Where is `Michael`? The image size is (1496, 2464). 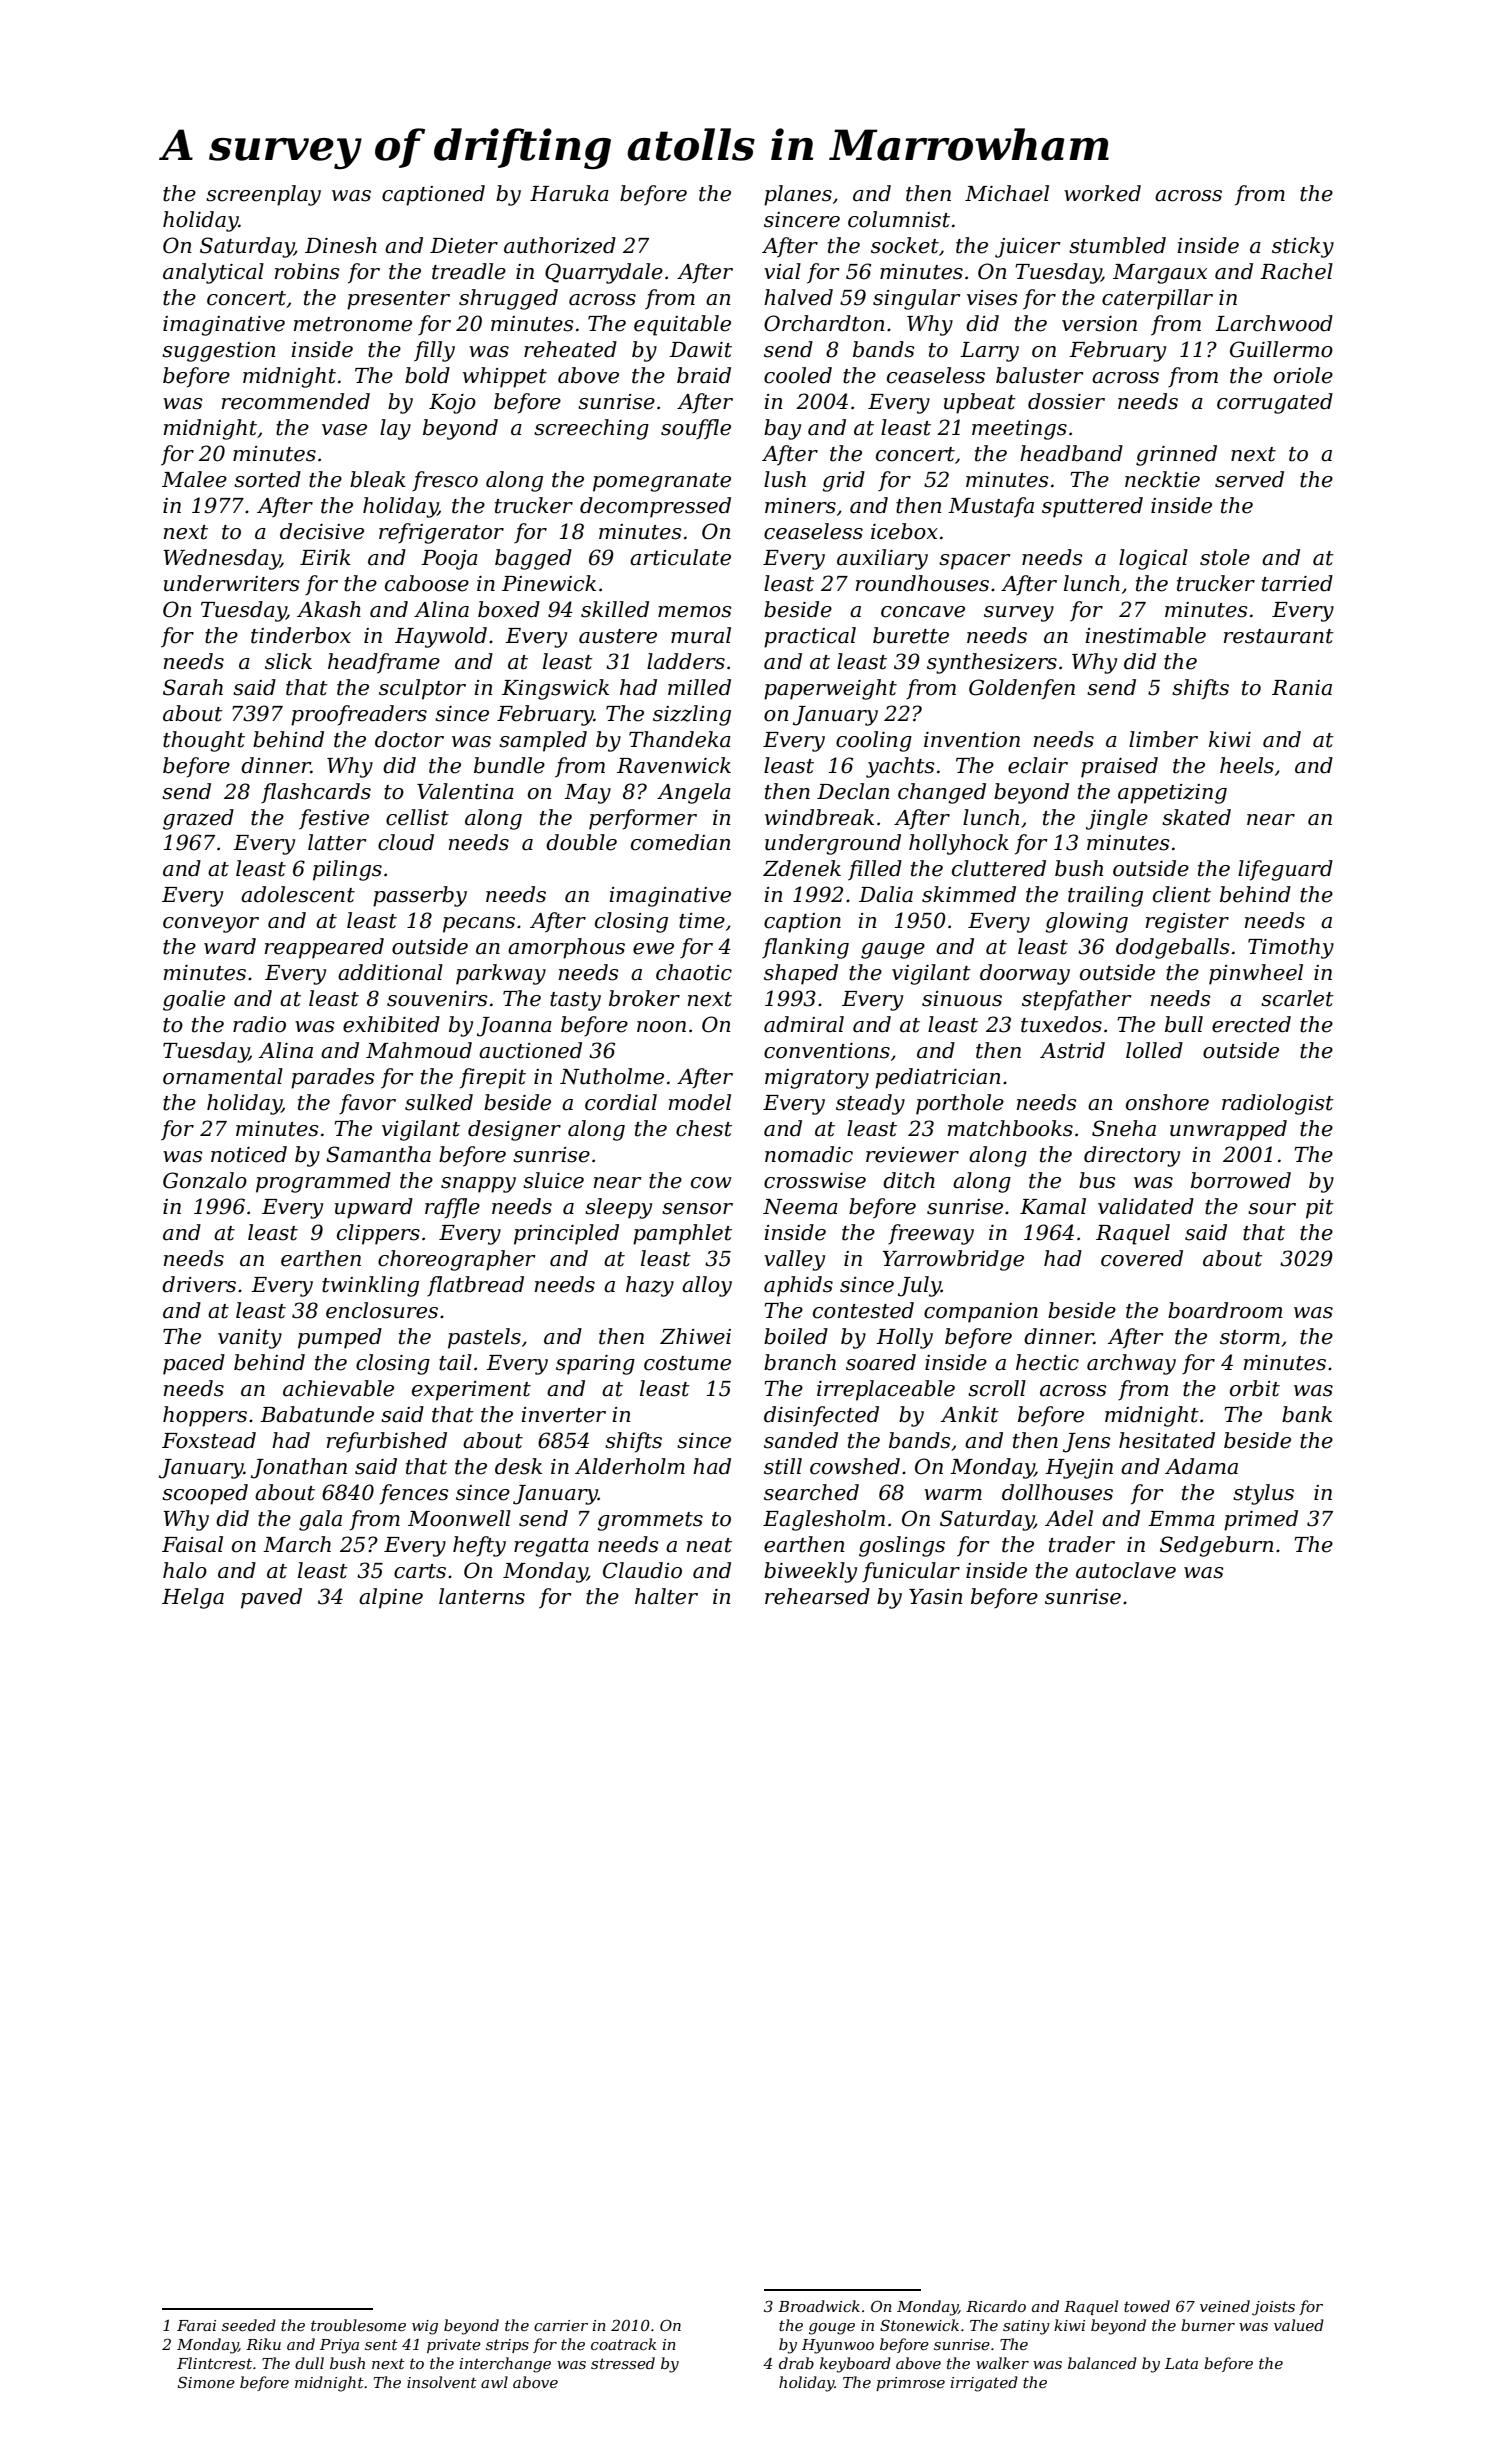
Michael is located at coordinates (1007, 193).
